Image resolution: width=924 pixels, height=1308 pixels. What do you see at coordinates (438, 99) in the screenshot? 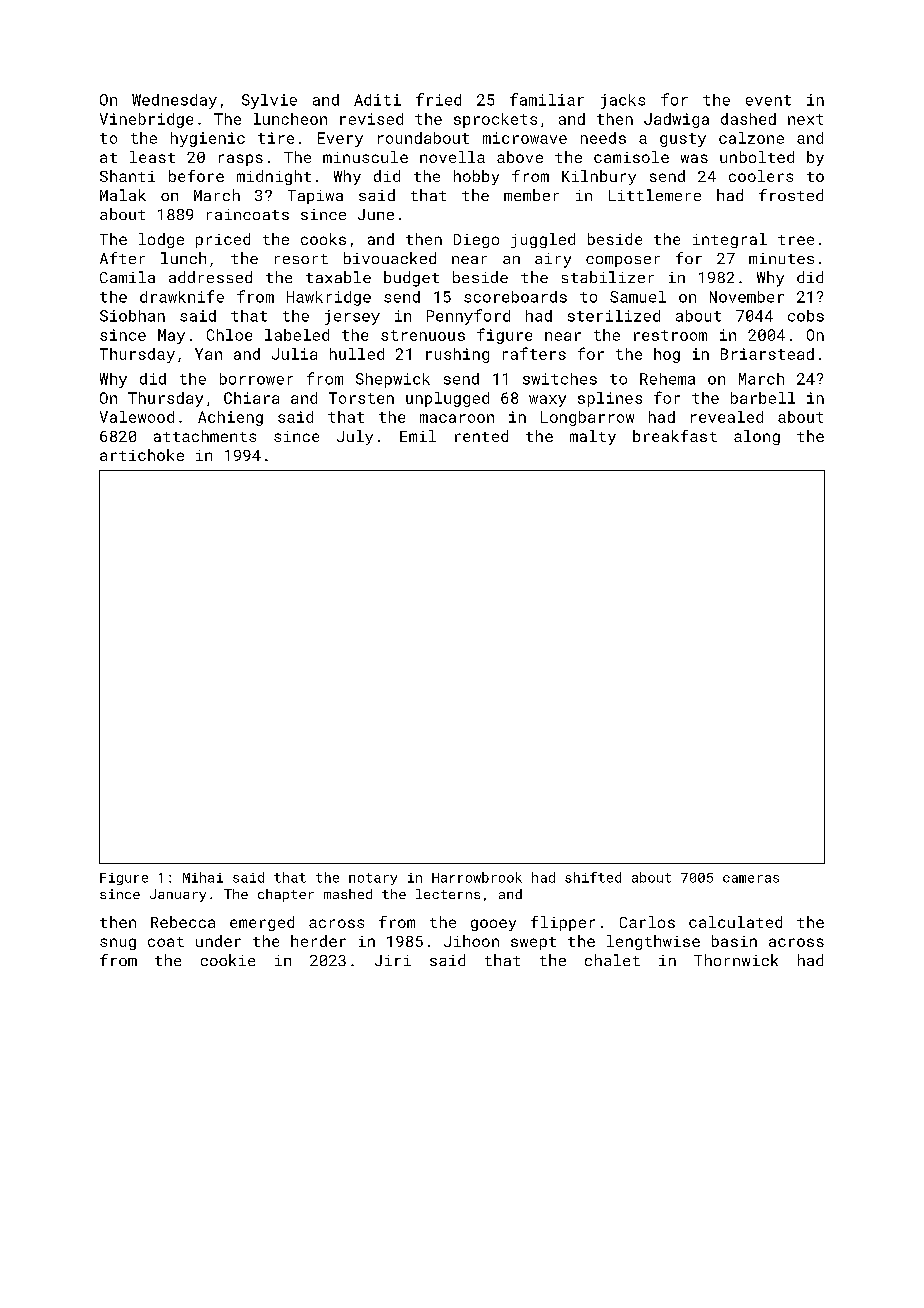
I see `fried` at bounding box center [438, 99].
